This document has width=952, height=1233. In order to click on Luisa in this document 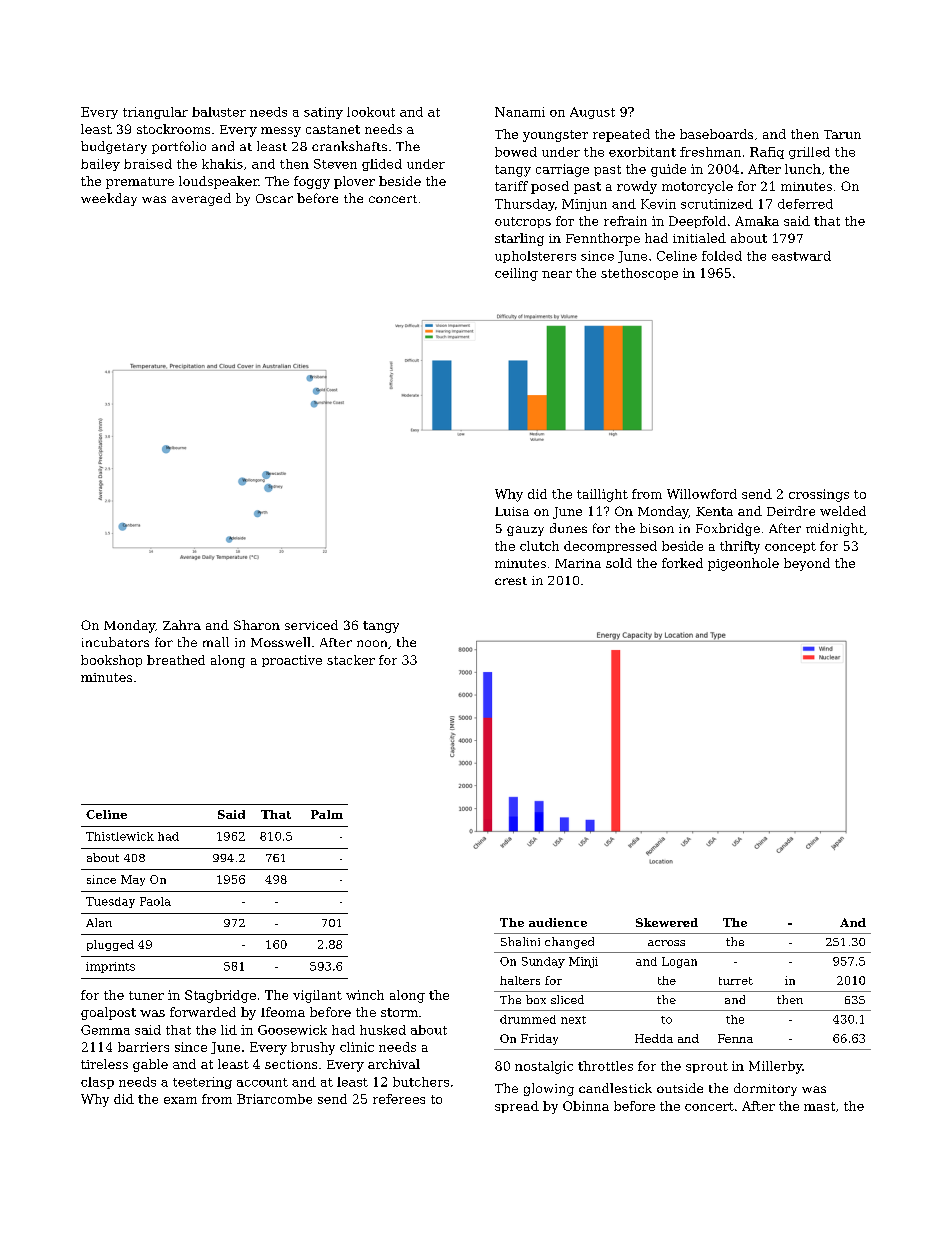, I will do `click(512, 511)`.
